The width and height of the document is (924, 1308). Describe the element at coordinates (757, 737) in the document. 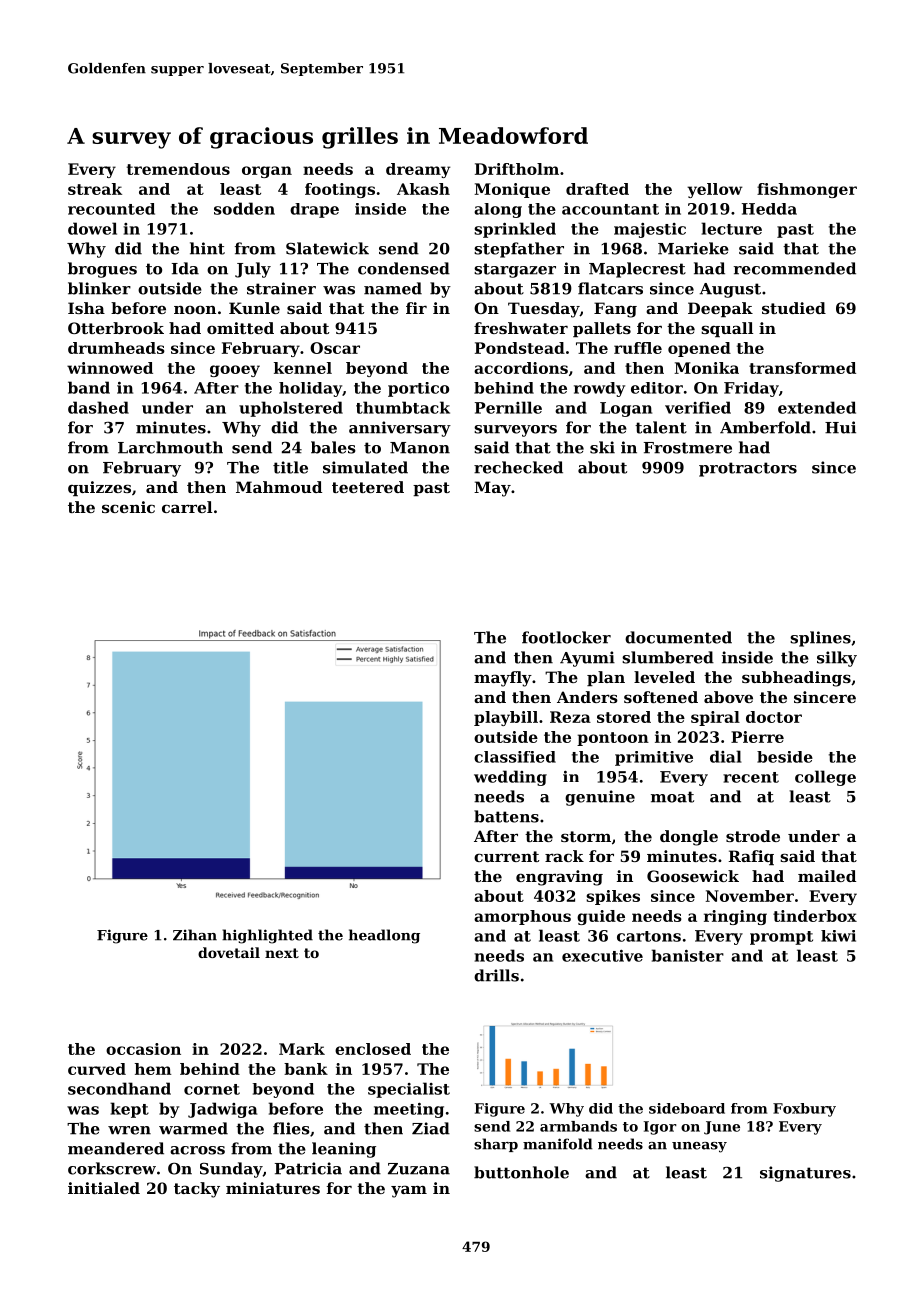

I see `Pierre` at that location.
